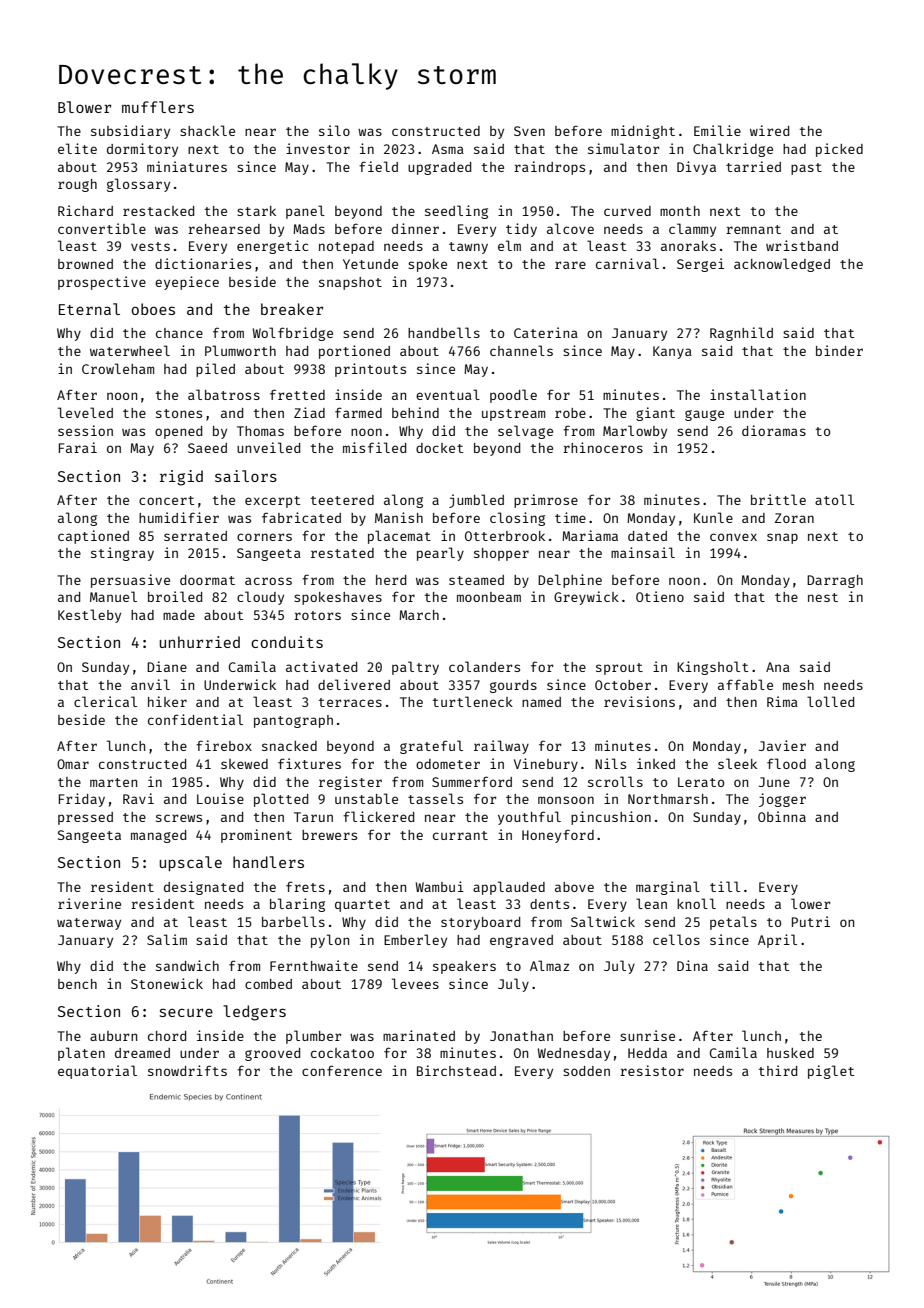  I want to click on chance, so click(179, 333).
